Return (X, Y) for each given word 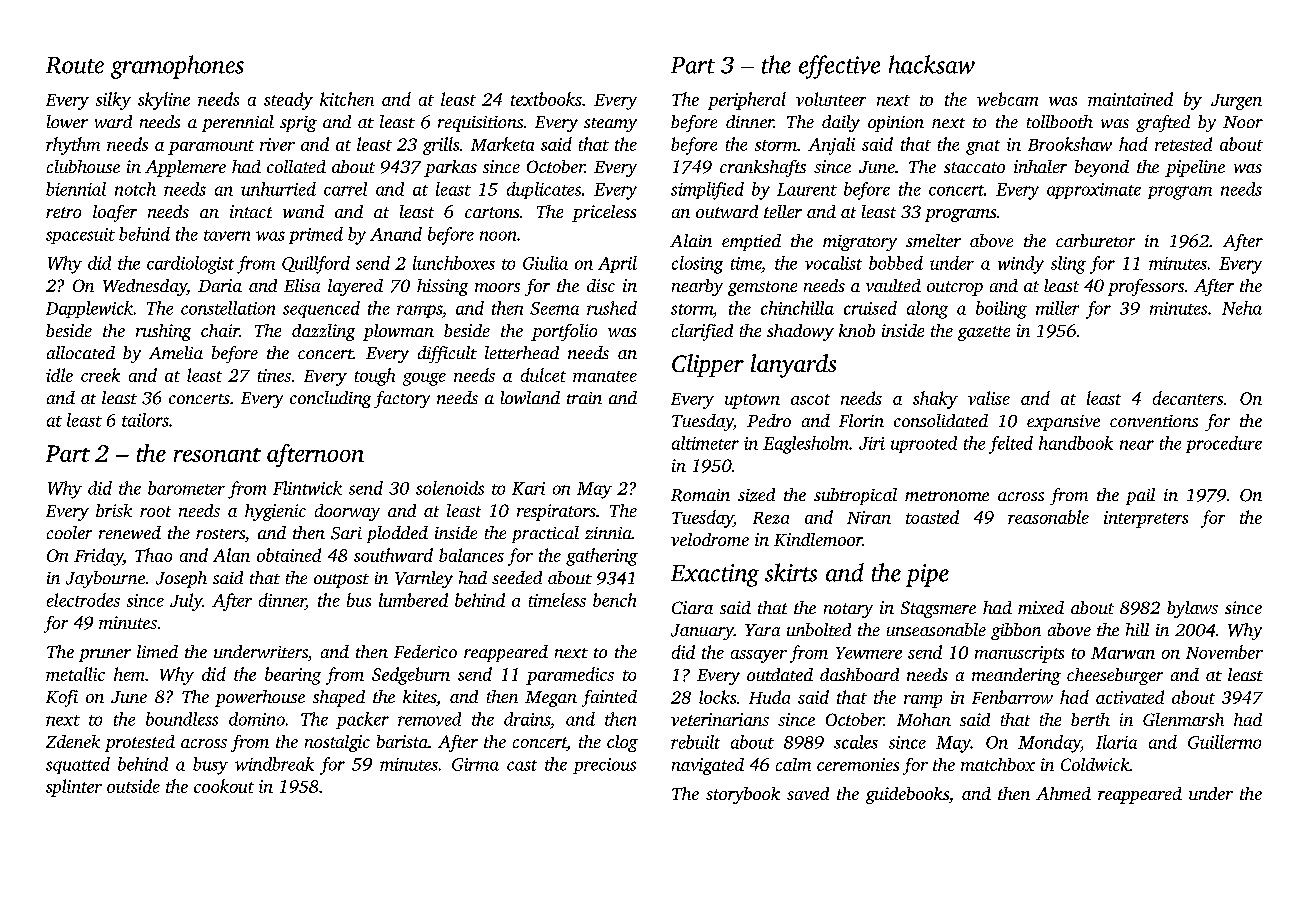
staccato (974, 167)
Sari (346, 533)
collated (296, 166)
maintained (1130, 99)
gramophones (177, 67)
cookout (224, 786)
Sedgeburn (411, 676)
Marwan (1123, 653)
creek (100, 375)
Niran (869, 517)
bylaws (1192, 609)
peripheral (747, 101)
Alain (691, 240)
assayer (759, 656)
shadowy (800, 332)
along (927, 310)
